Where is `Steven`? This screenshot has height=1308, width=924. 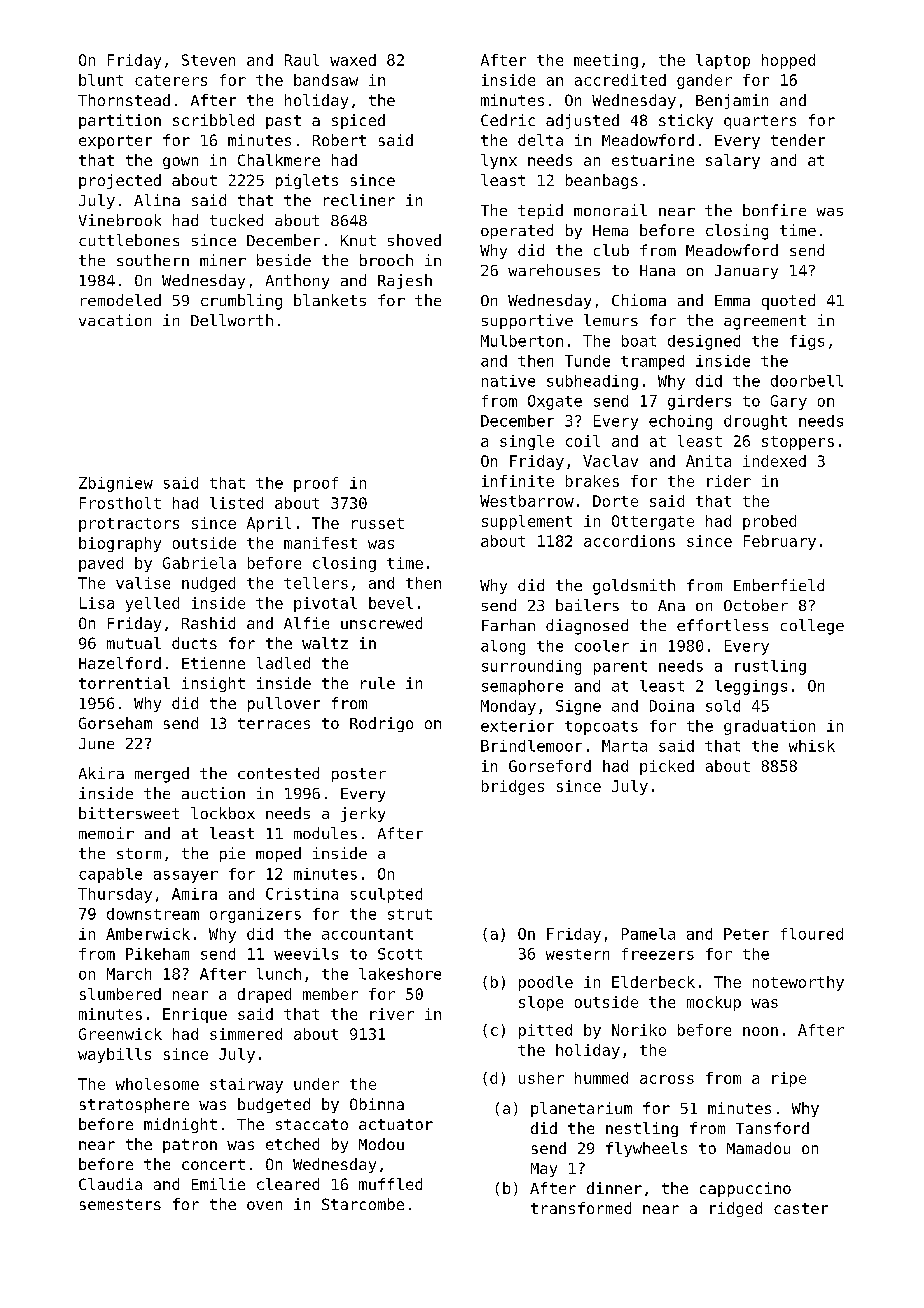 Steven is located at coordinates (208, 60).
